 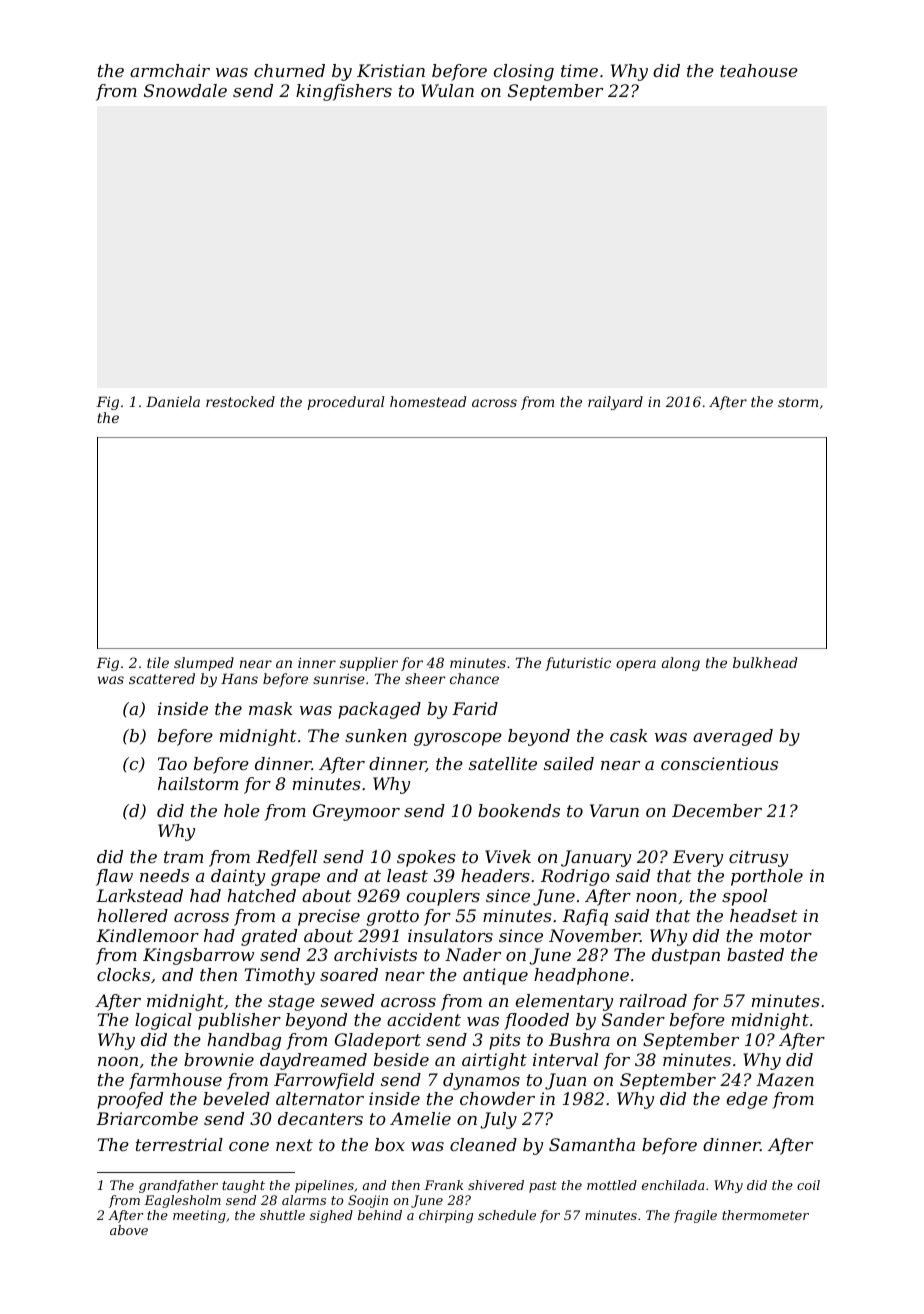 What do you see at coordinates (163, 1021) in the image?
I see `logical` at bounding box center [163, 1021].
